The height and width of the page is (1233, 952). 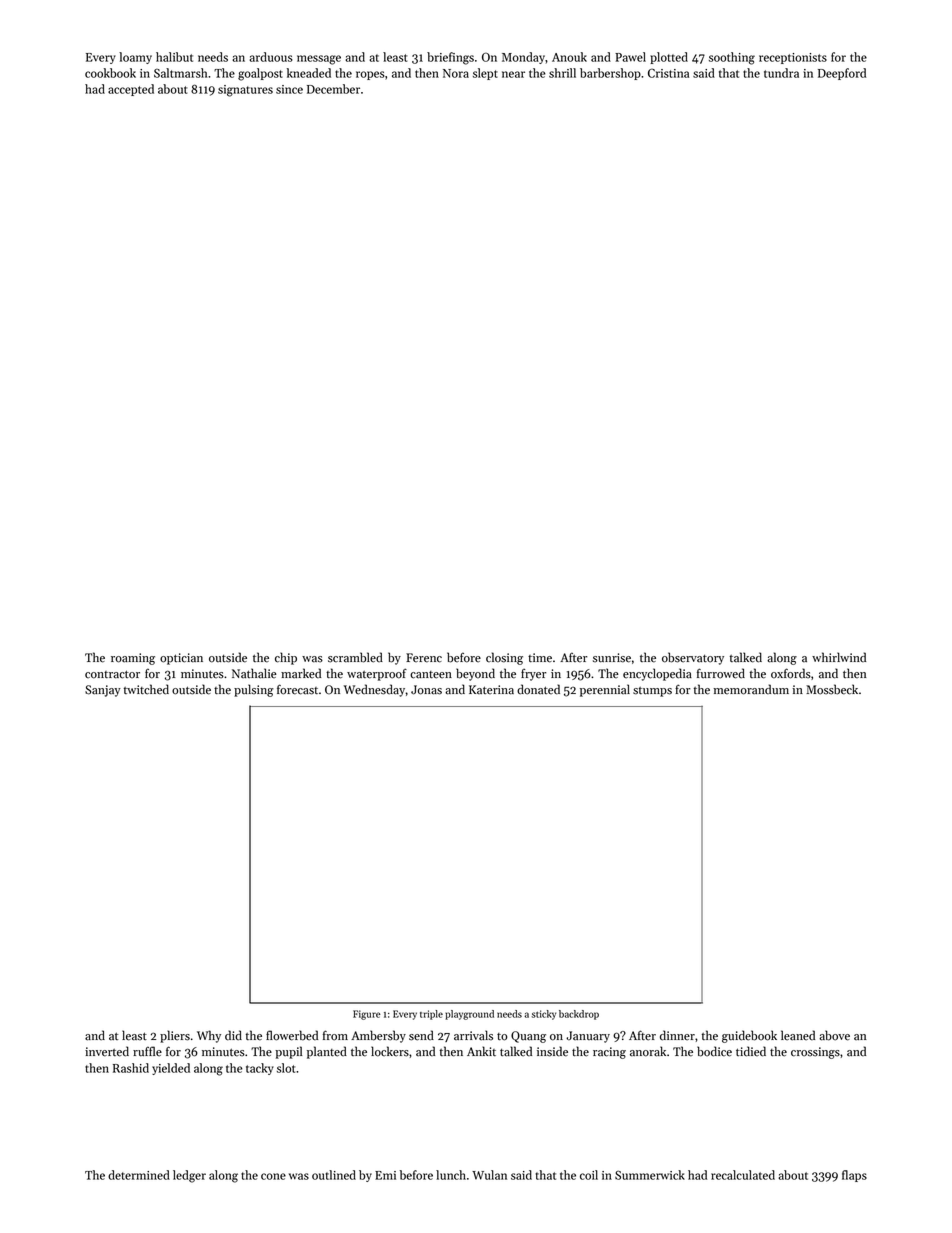 What do you see at coordinates (630, 57) in the page?
I see `Pawel` at bounding box center [630, 57].
